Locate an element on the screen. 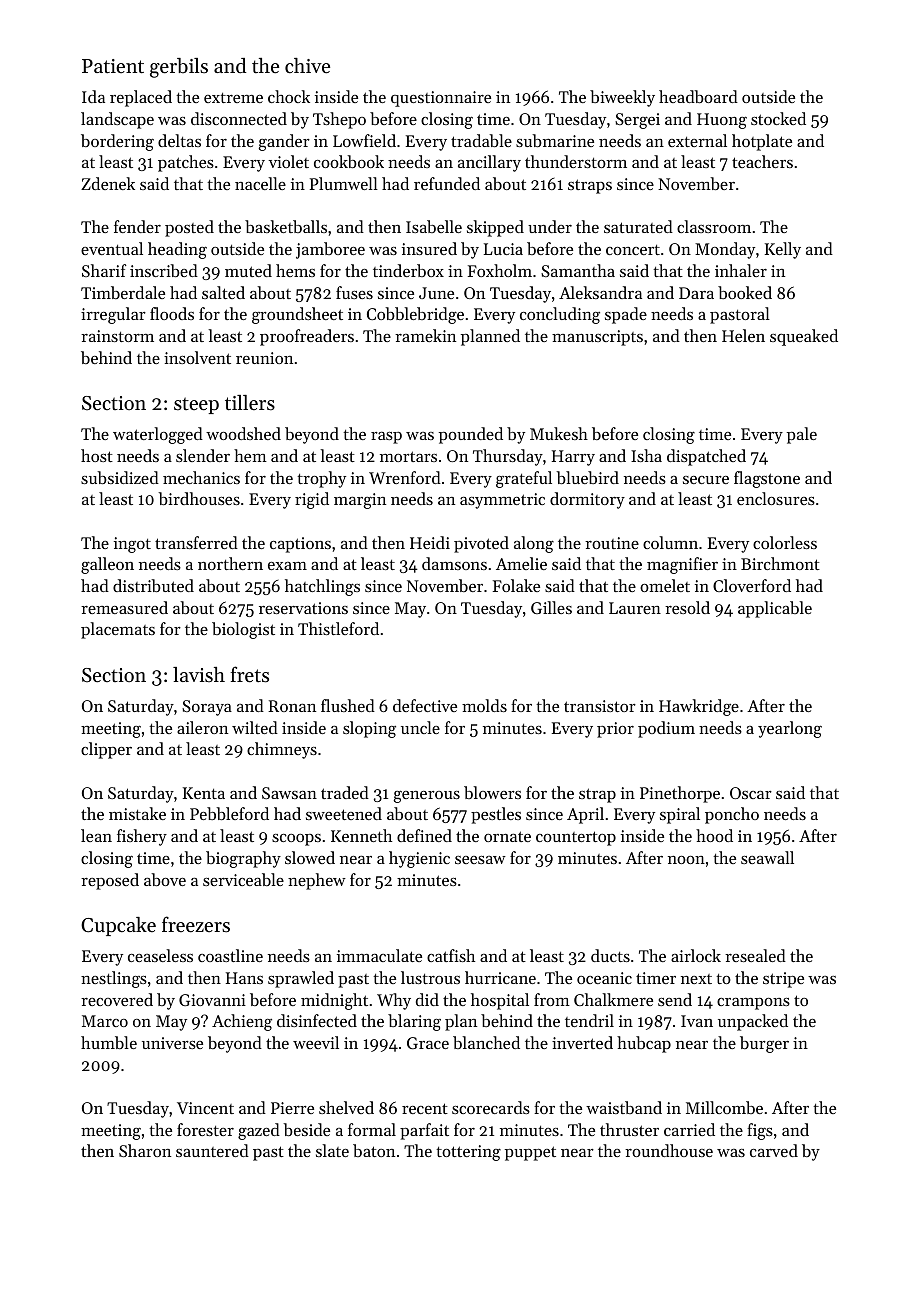  biweekly is located at coordinates (622, 98).
